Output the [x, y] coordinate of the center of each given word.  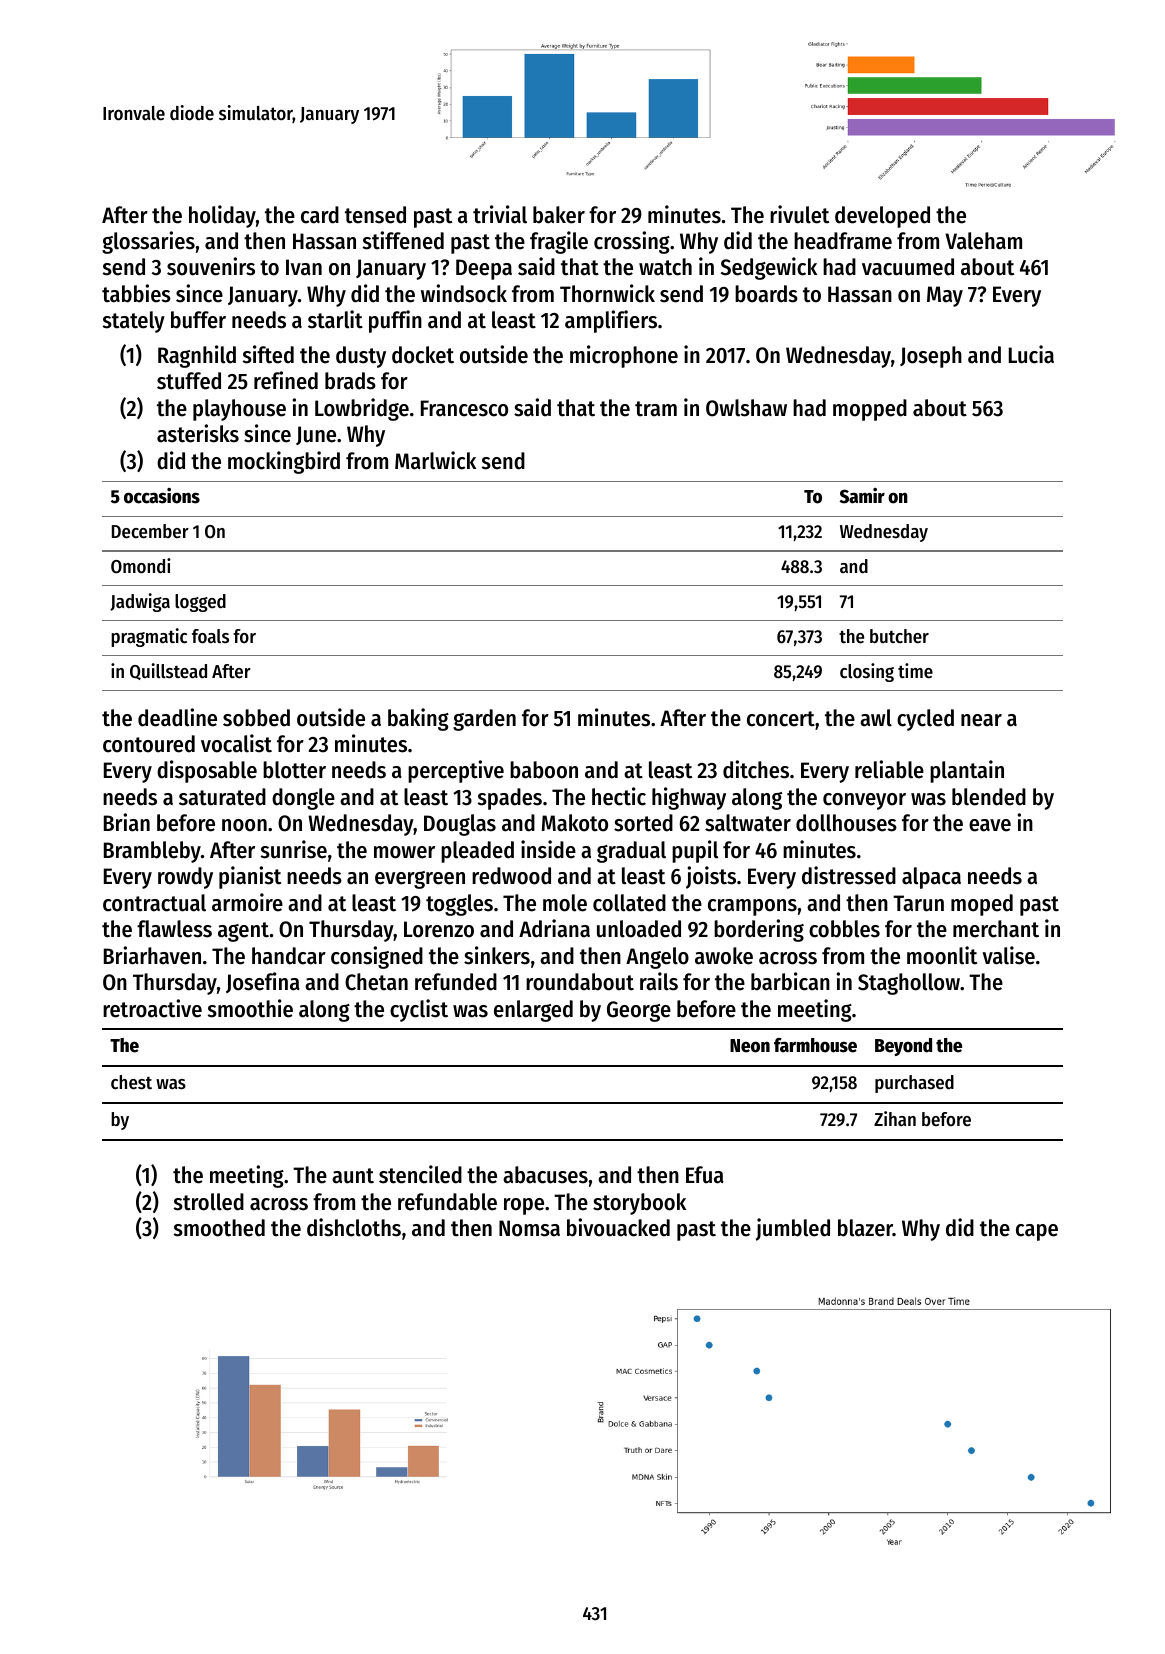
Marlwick [435, 460]
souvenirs [211, 266]
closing [867, 672]
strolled [209, 1202]
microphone [624, 356]
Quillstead [168, 671]
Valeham [983, 241]
